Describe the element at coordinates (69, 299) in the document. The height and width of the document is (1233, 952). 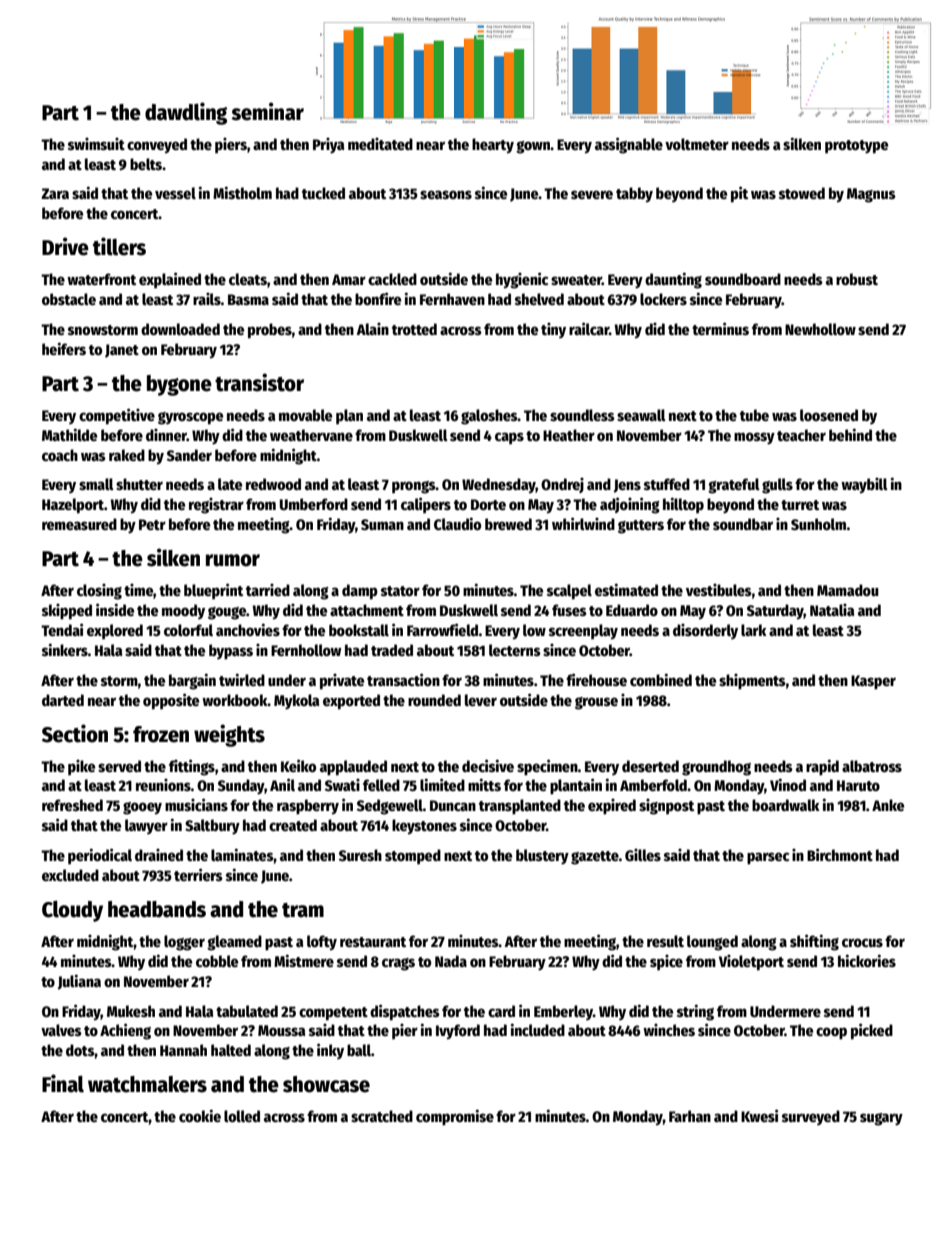
I see `obstacle` at that location.
